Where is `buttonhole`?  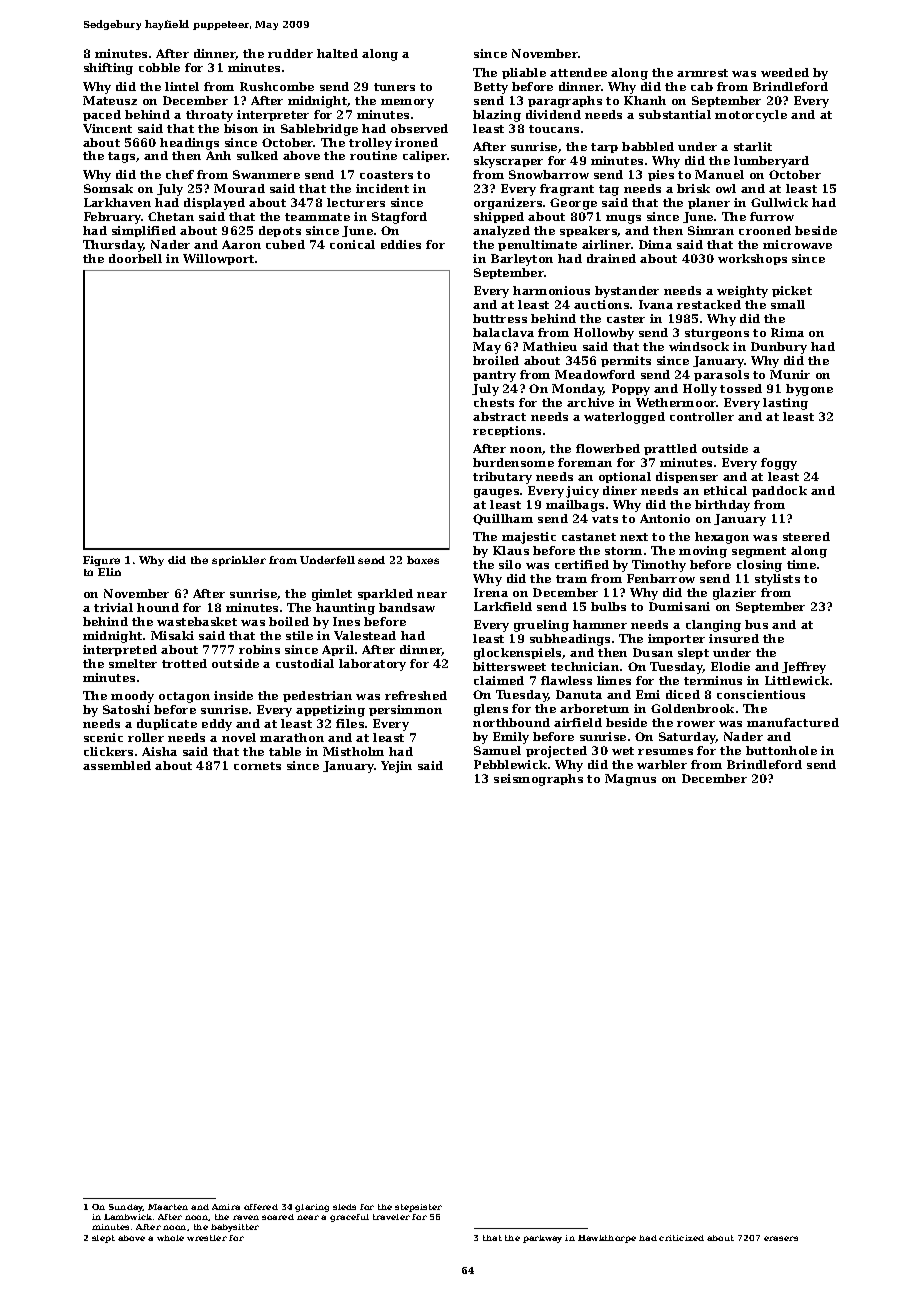
buttonhole is located at coordinates (781, 750).
